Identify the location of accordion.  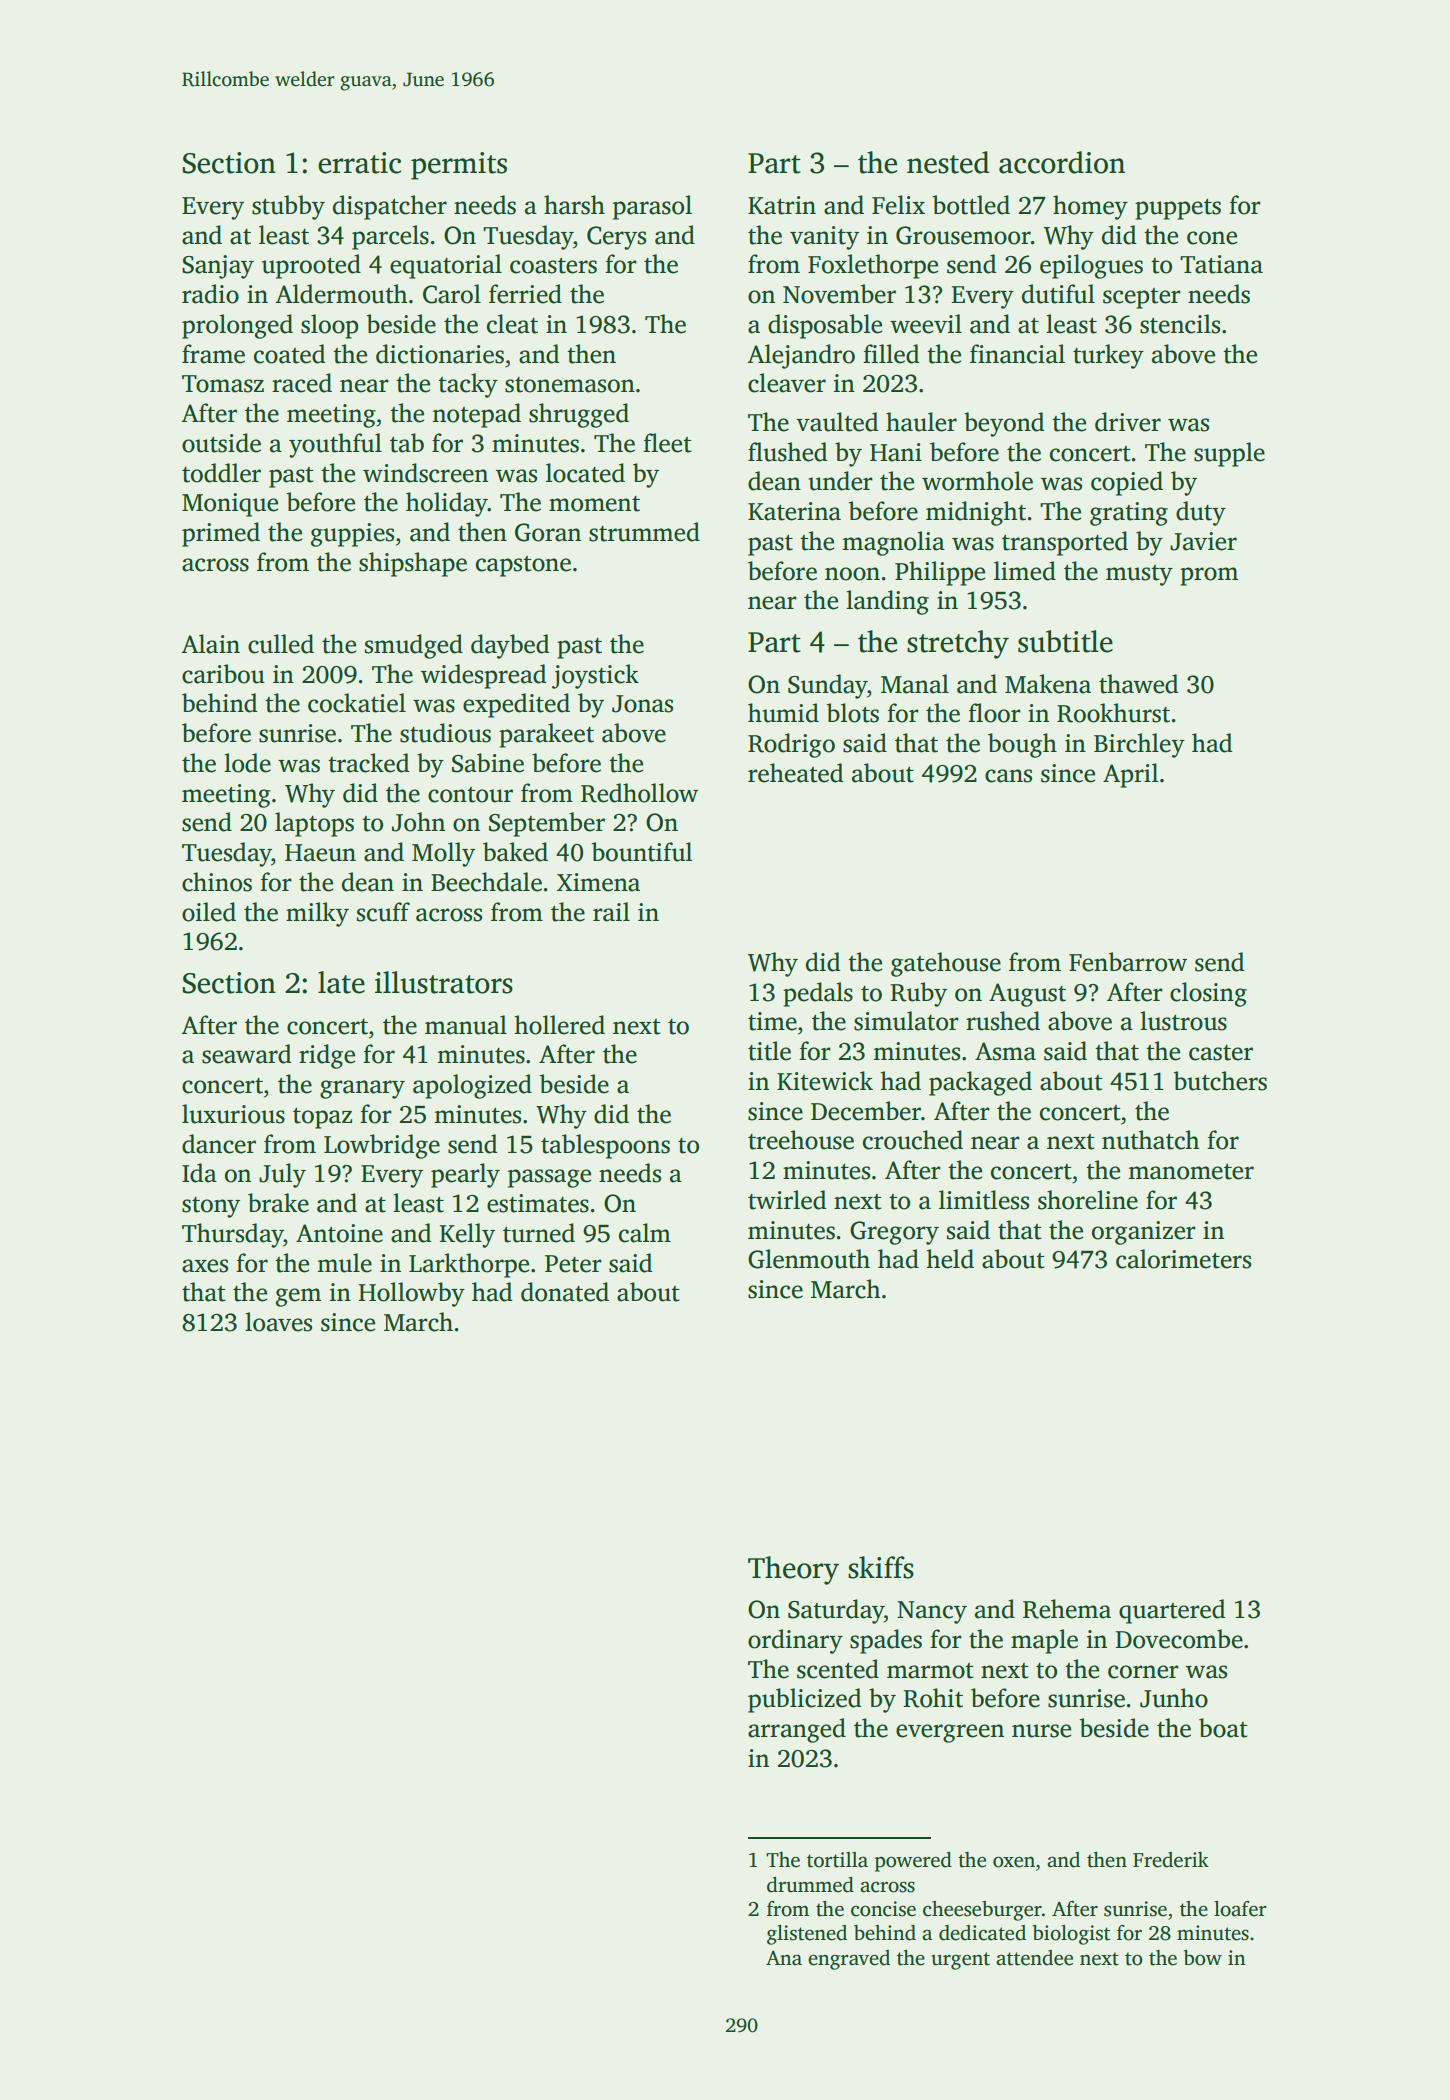
(1062, 162).
